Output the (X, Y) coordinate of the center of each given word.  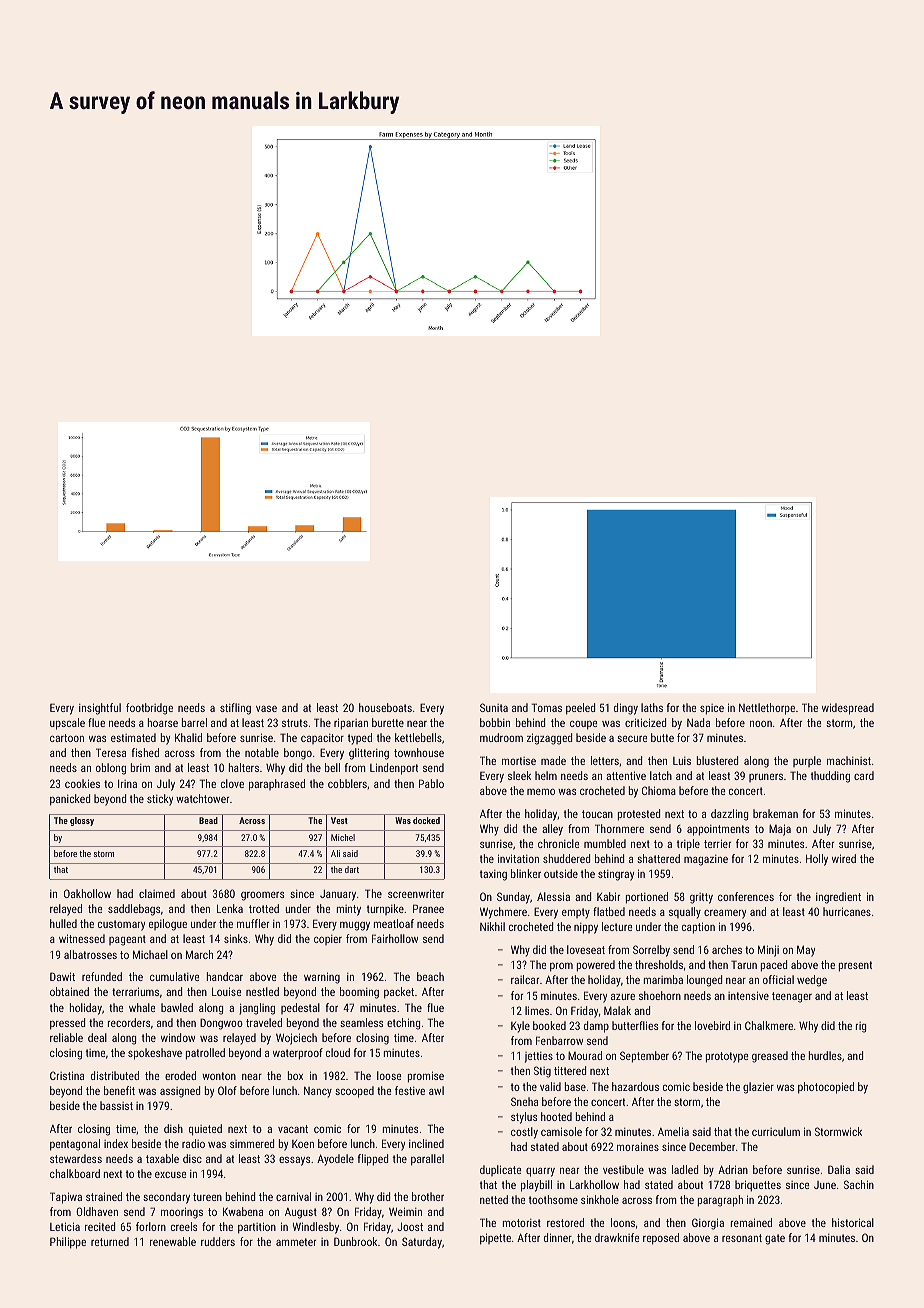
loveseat (586, 949)
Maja (780, 830)
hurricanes (847, 911)
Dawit (62, 976)
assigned (180, 1092)
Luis (682, 761)
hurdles (825, 1055)
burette (388, 722)
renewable (173, 1241)
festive (410, 1090)
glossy (82, 821)
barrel (194, 722)
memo (541, 792)
